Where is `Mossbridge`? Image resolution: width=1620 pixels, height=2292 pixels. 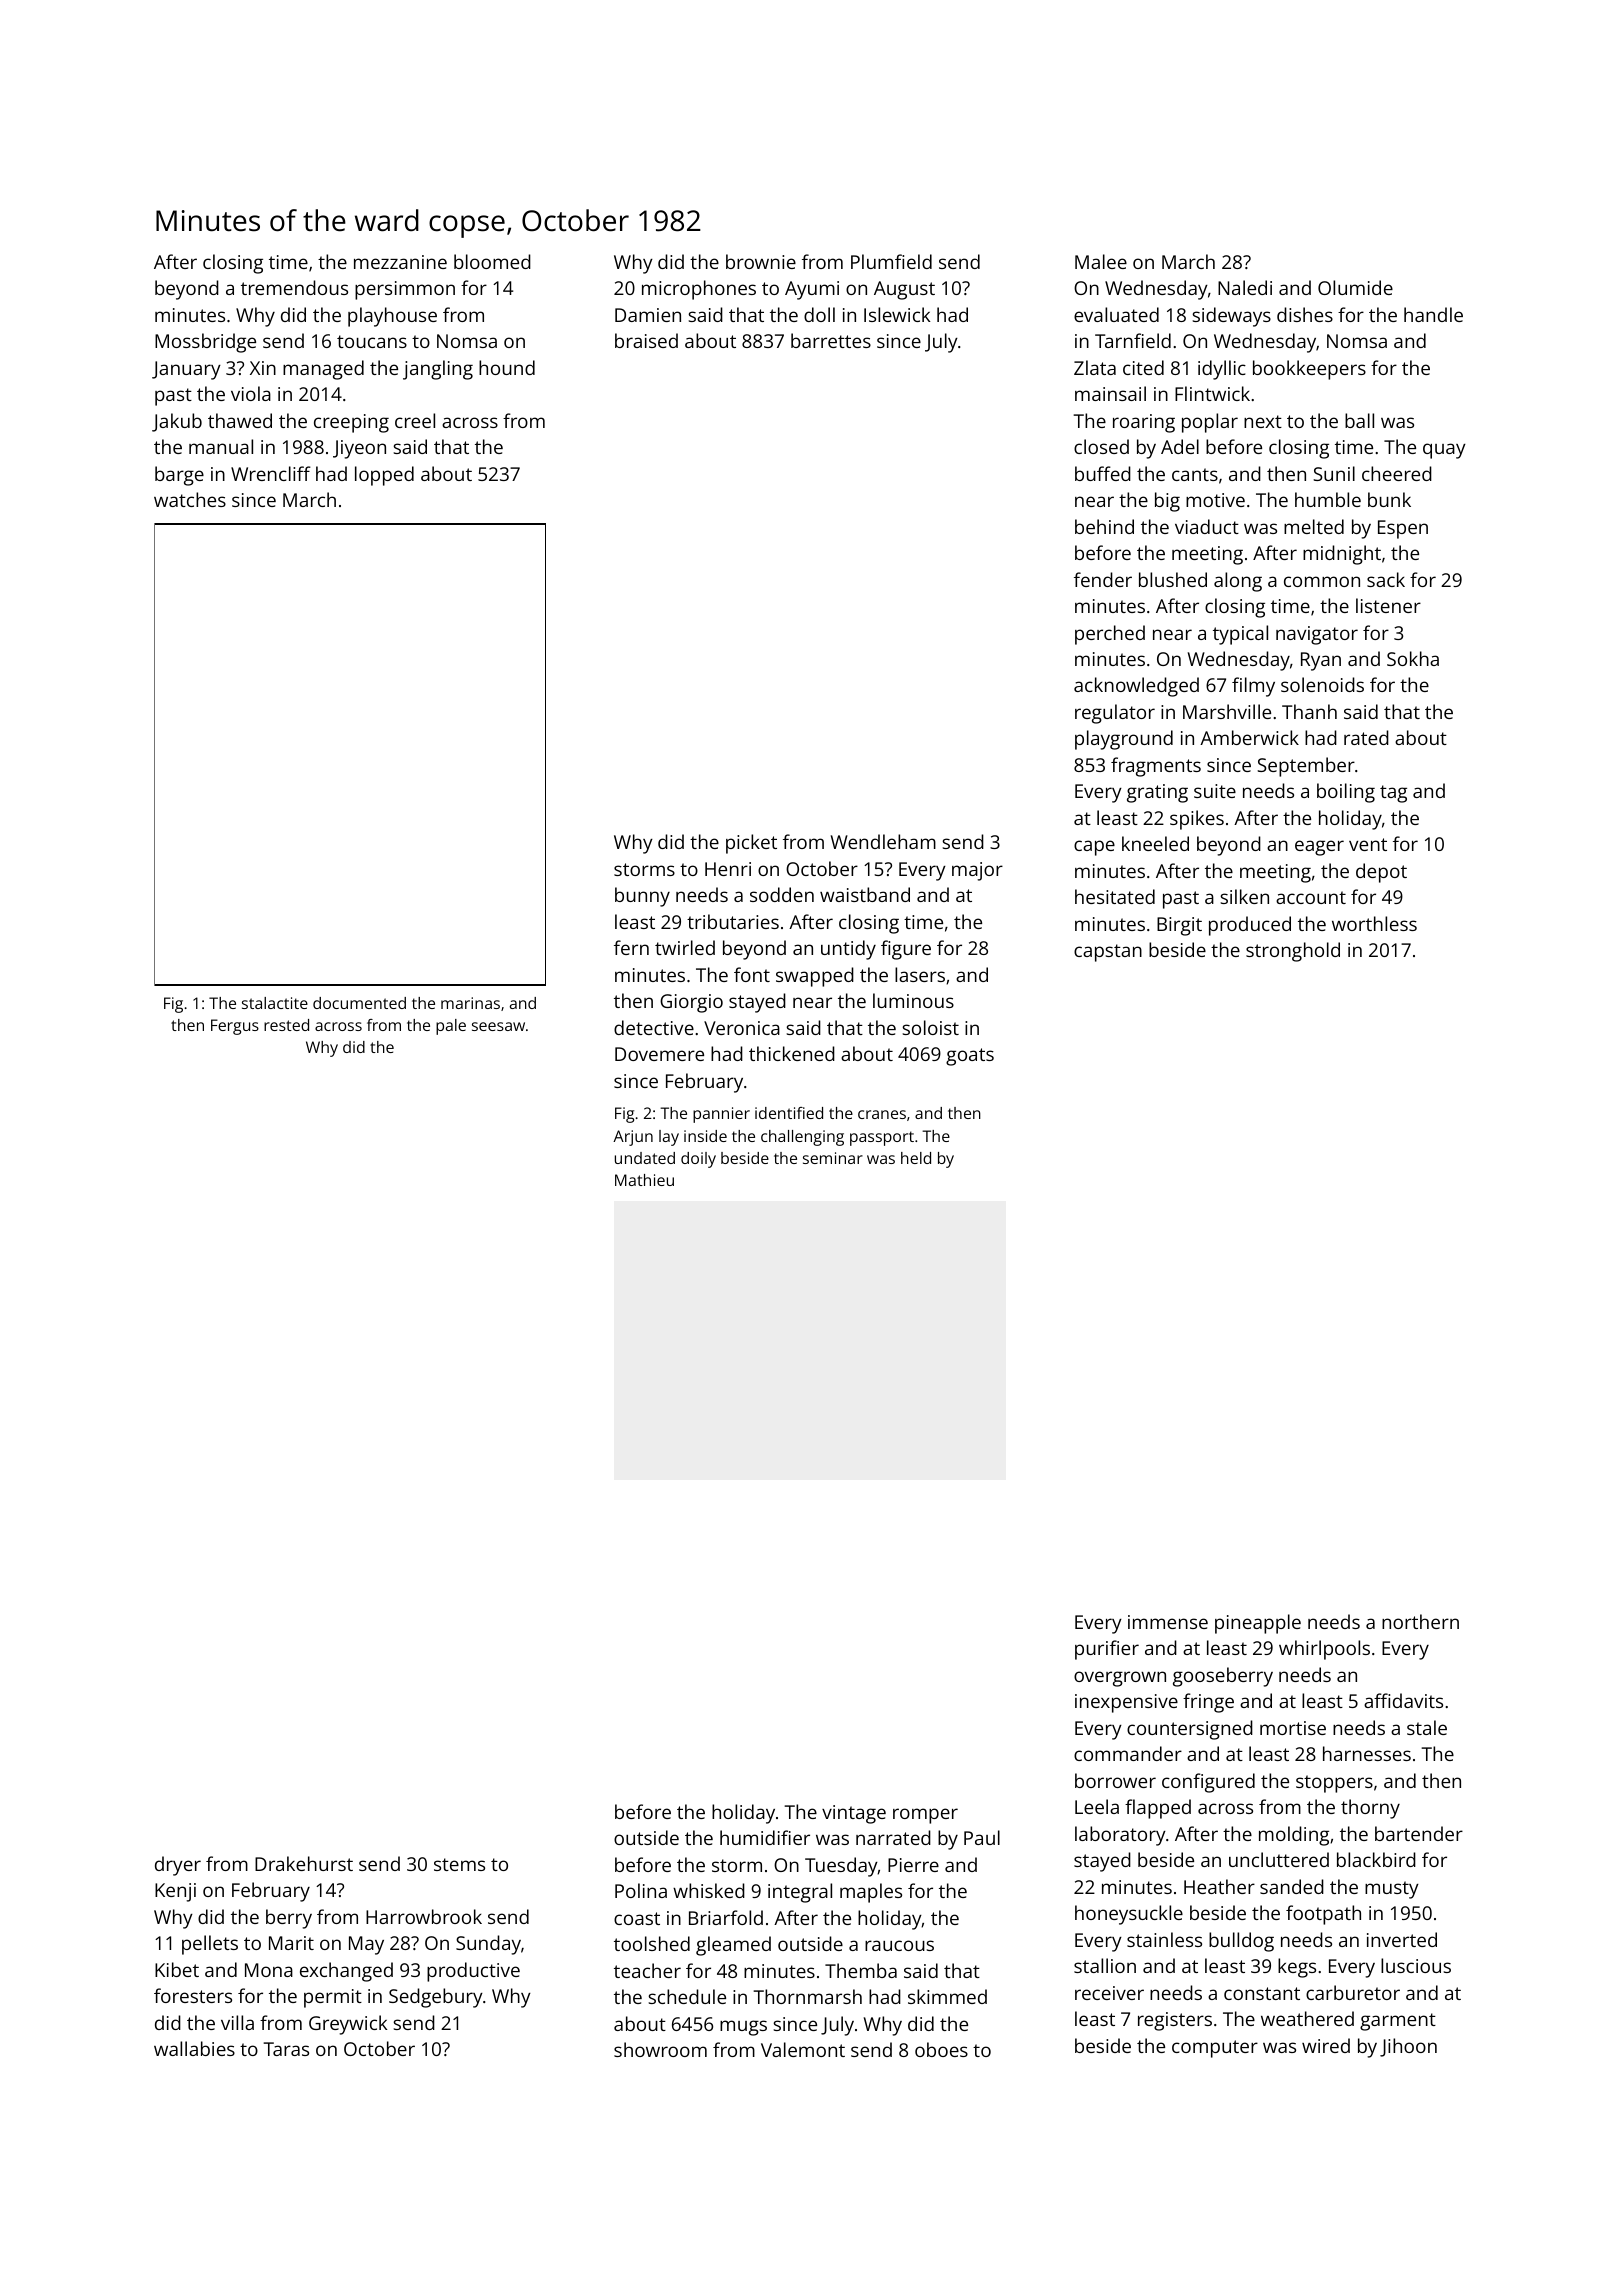
Mossbridge is located at coordinates (205, 343).
